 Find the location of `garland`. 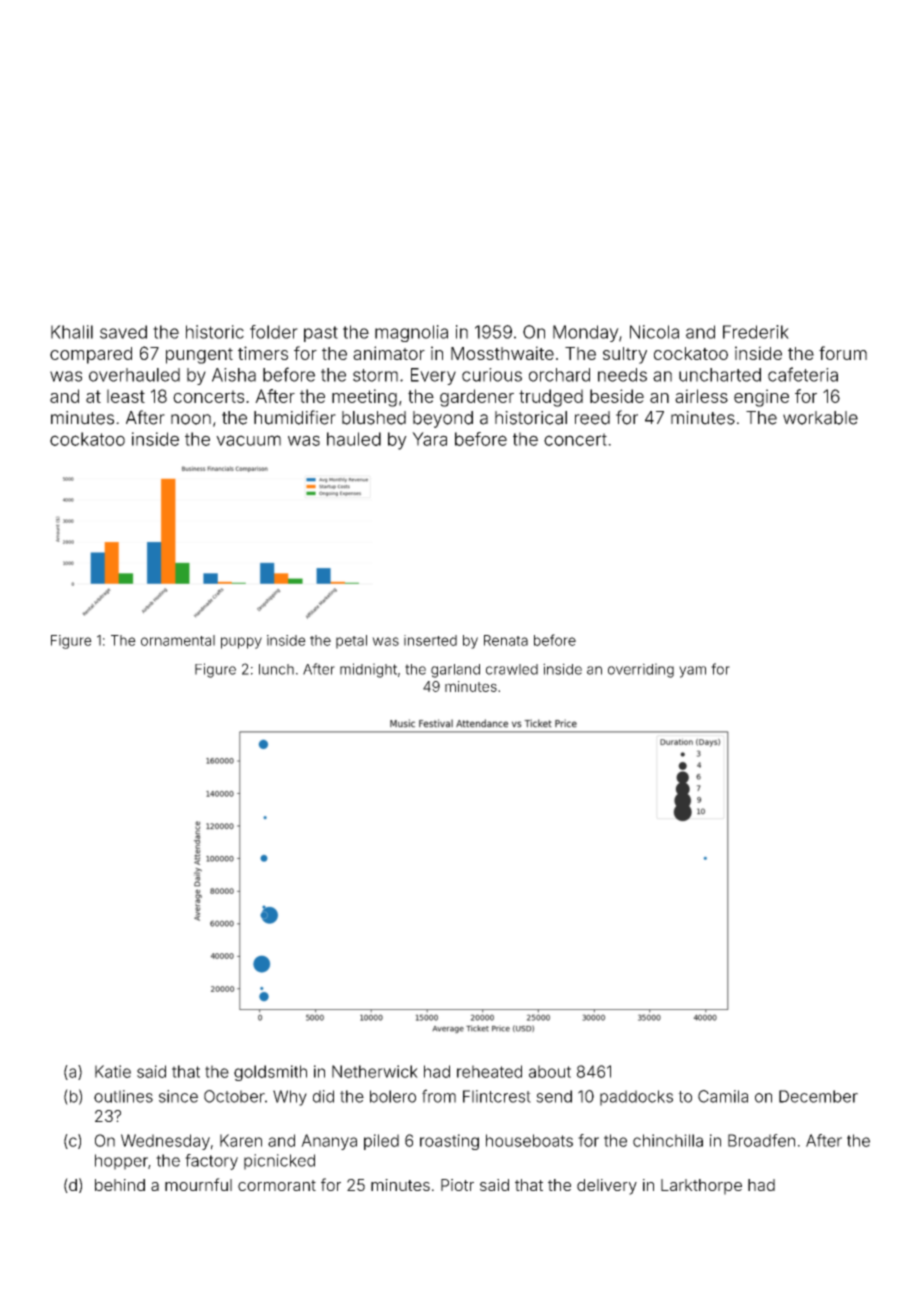

garland is located at coordinates (455, 671).
